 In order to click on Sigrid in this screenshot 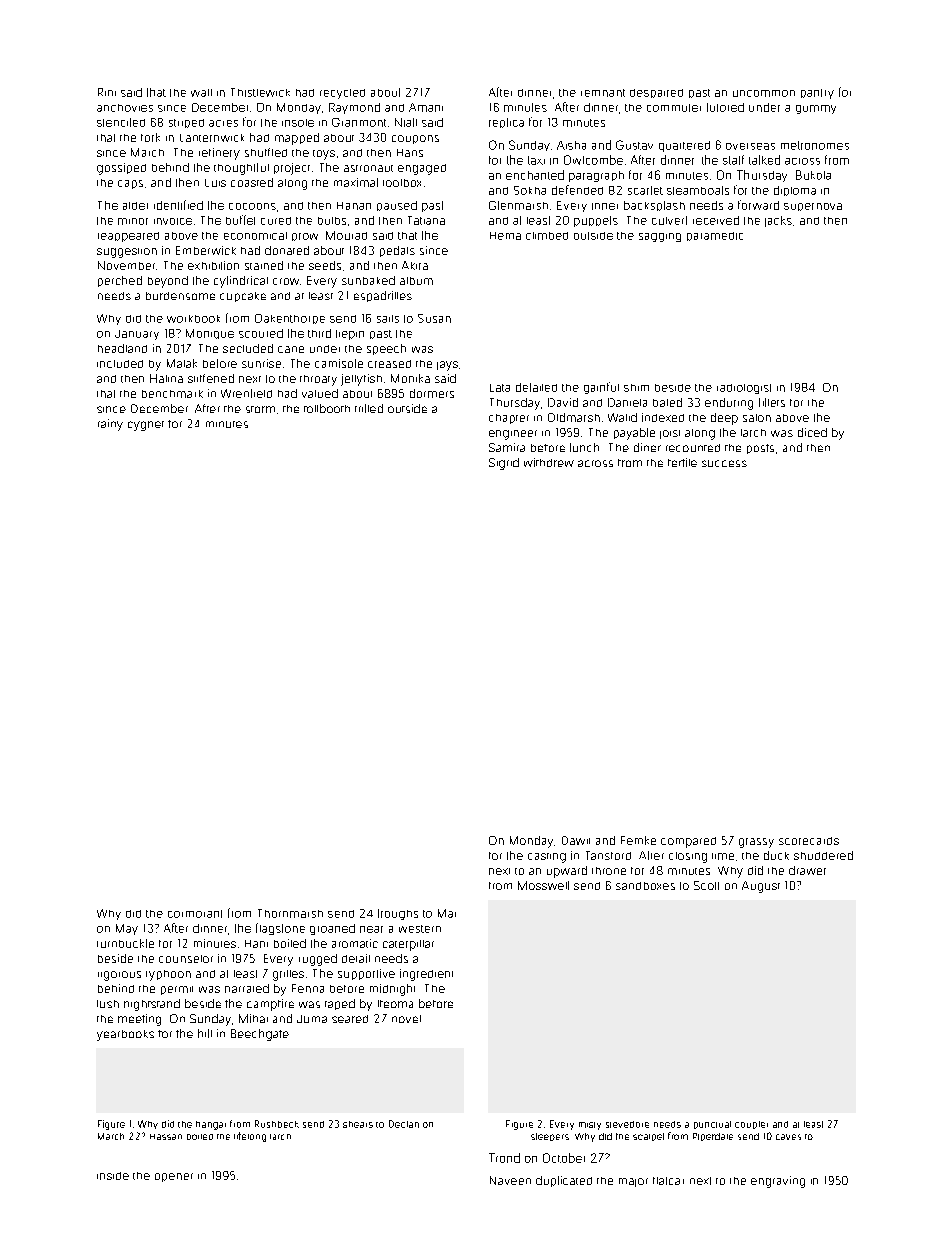, I will do `click(504, 464)`.
